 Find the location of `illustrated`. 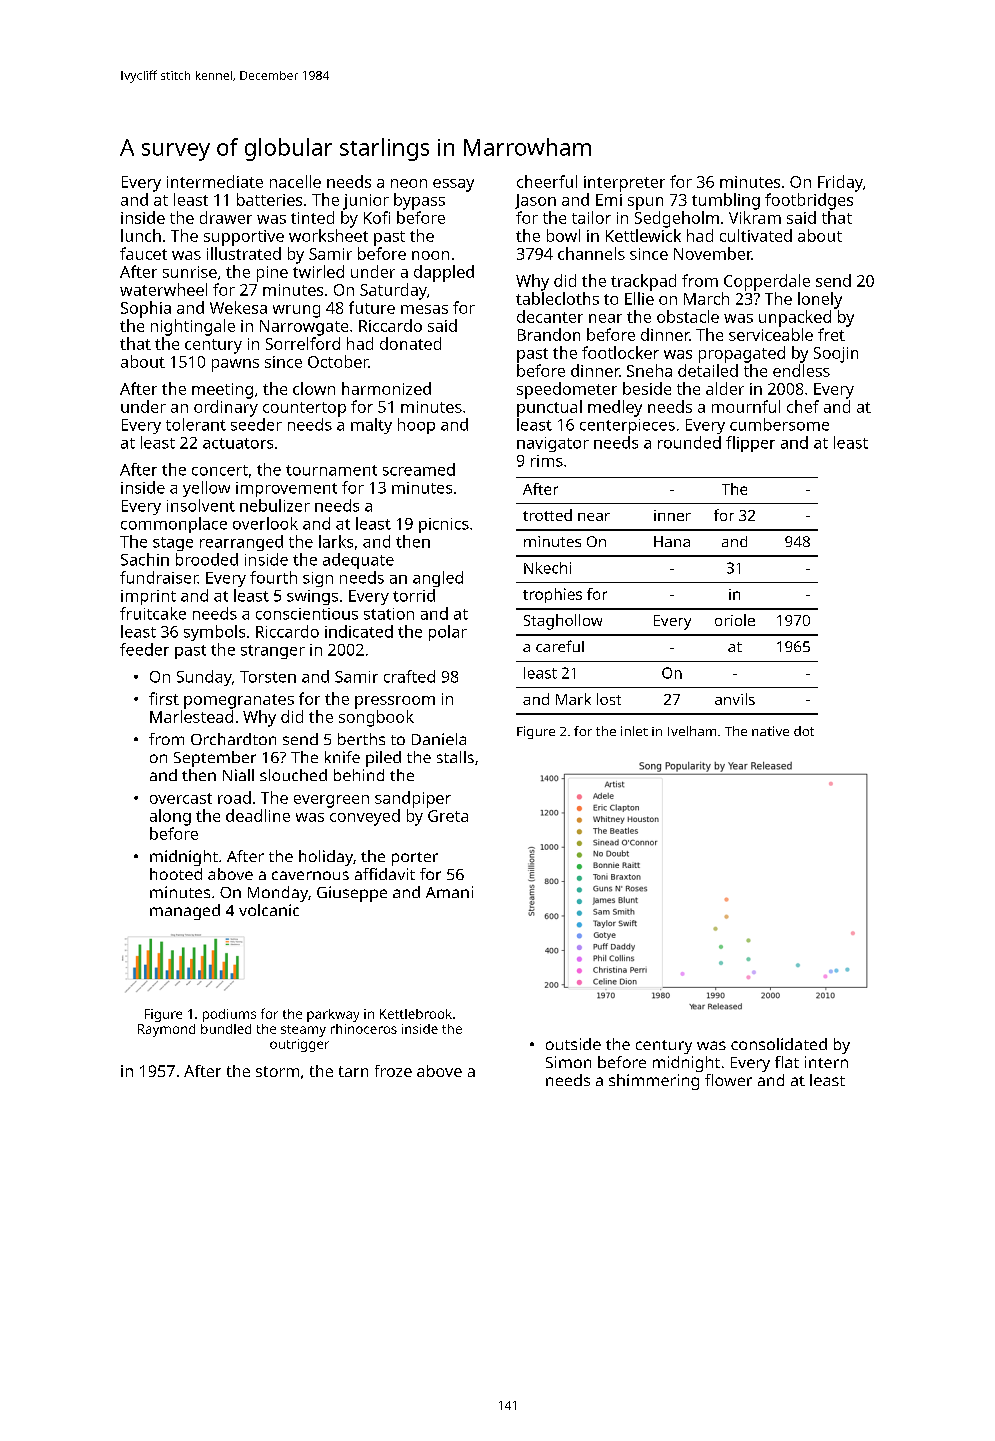

illustrated is located at coordinates (244, 253).
